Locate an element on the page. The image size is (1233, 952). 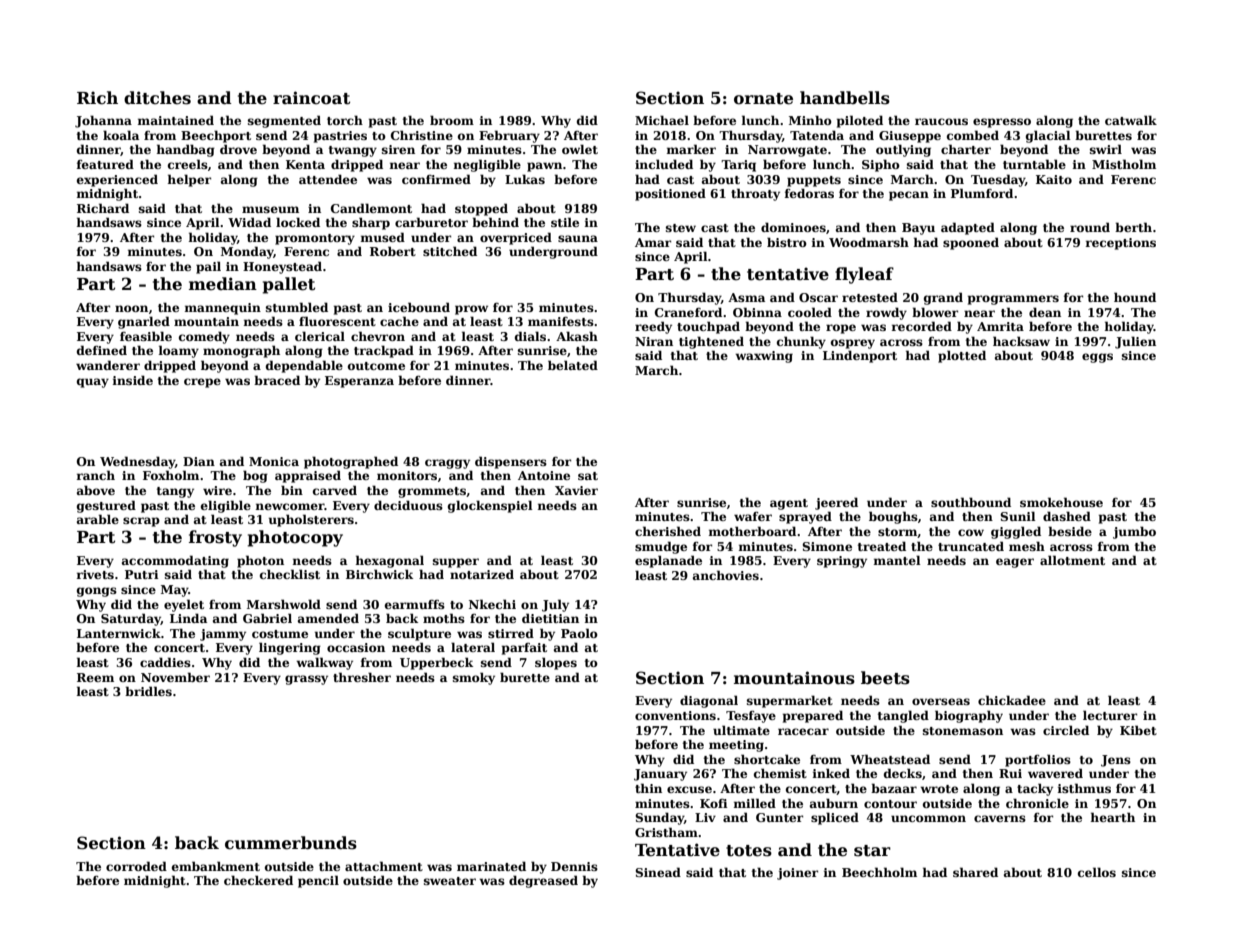
gongs is located at coordinates (97, 592).
